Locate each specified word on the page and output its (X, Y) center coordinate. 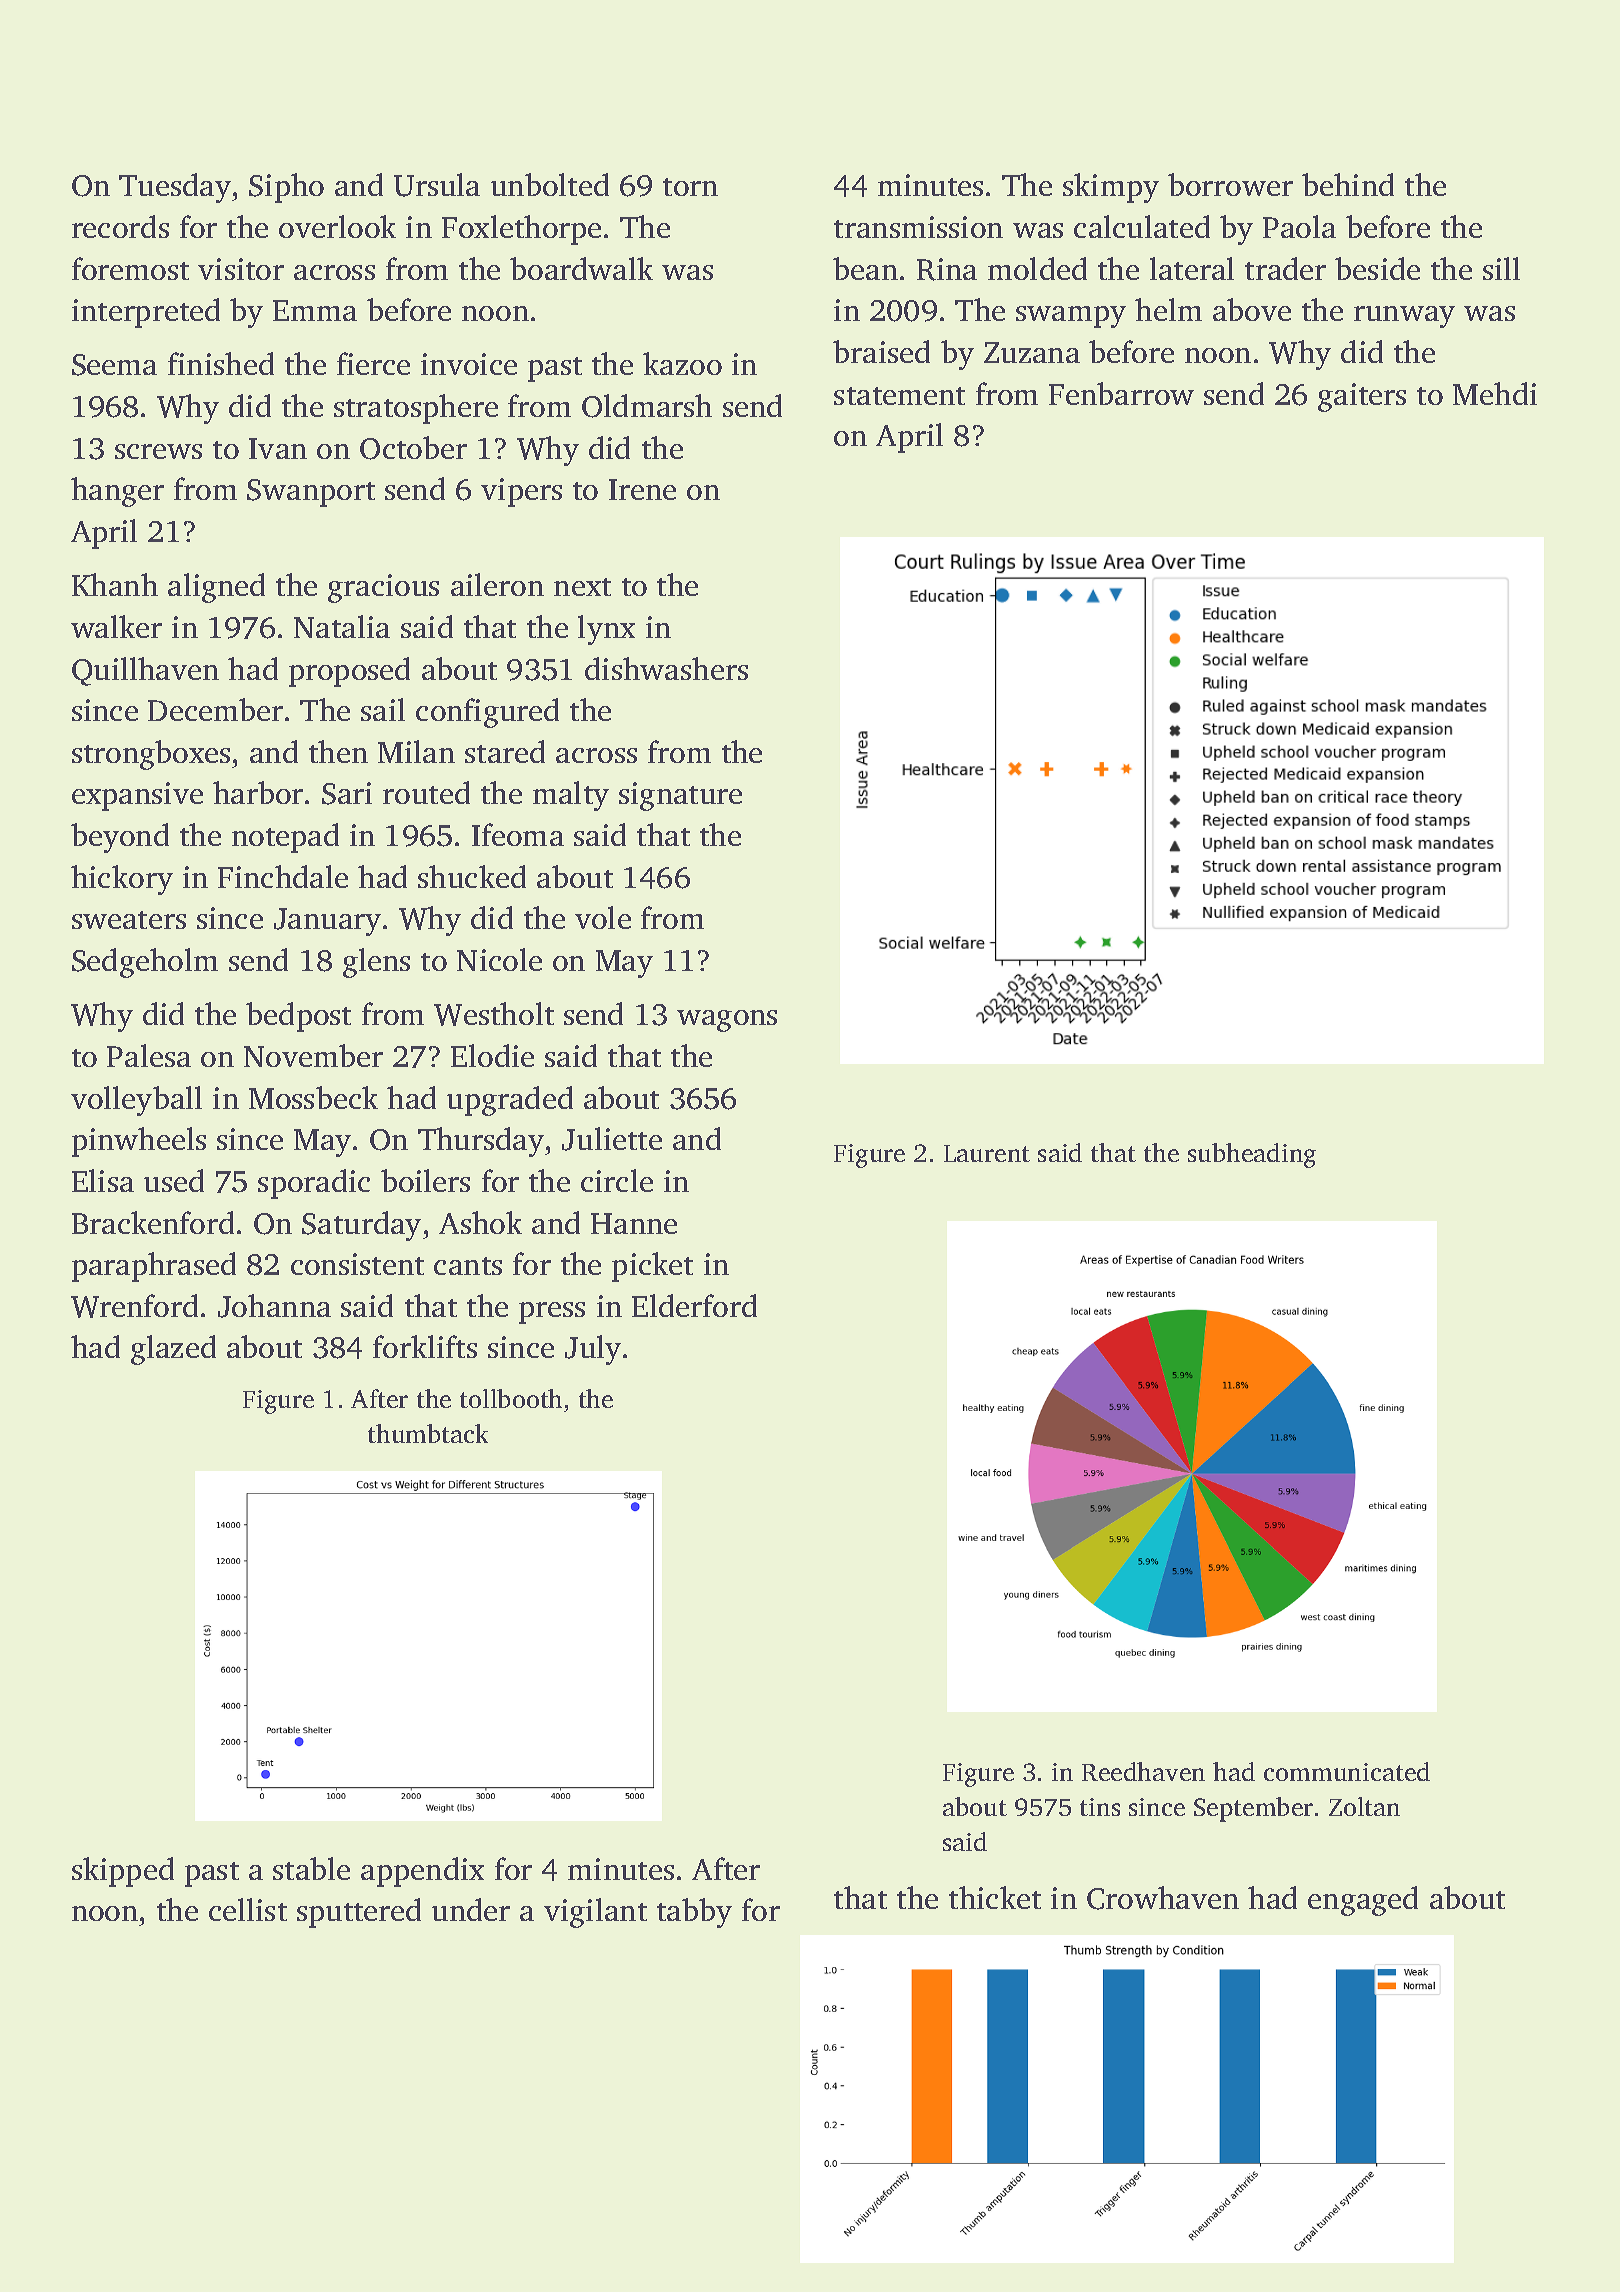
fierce (373, 363)
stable (311, 1868)
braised (881, 351)
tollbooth (511, 1398)
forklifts (425, 1346)
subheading (1252, 1155)
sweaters (129, 920)
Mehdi (1495, 393)
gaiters (1362, 397)
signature (680, 796)
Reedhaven (1143, 1771)
